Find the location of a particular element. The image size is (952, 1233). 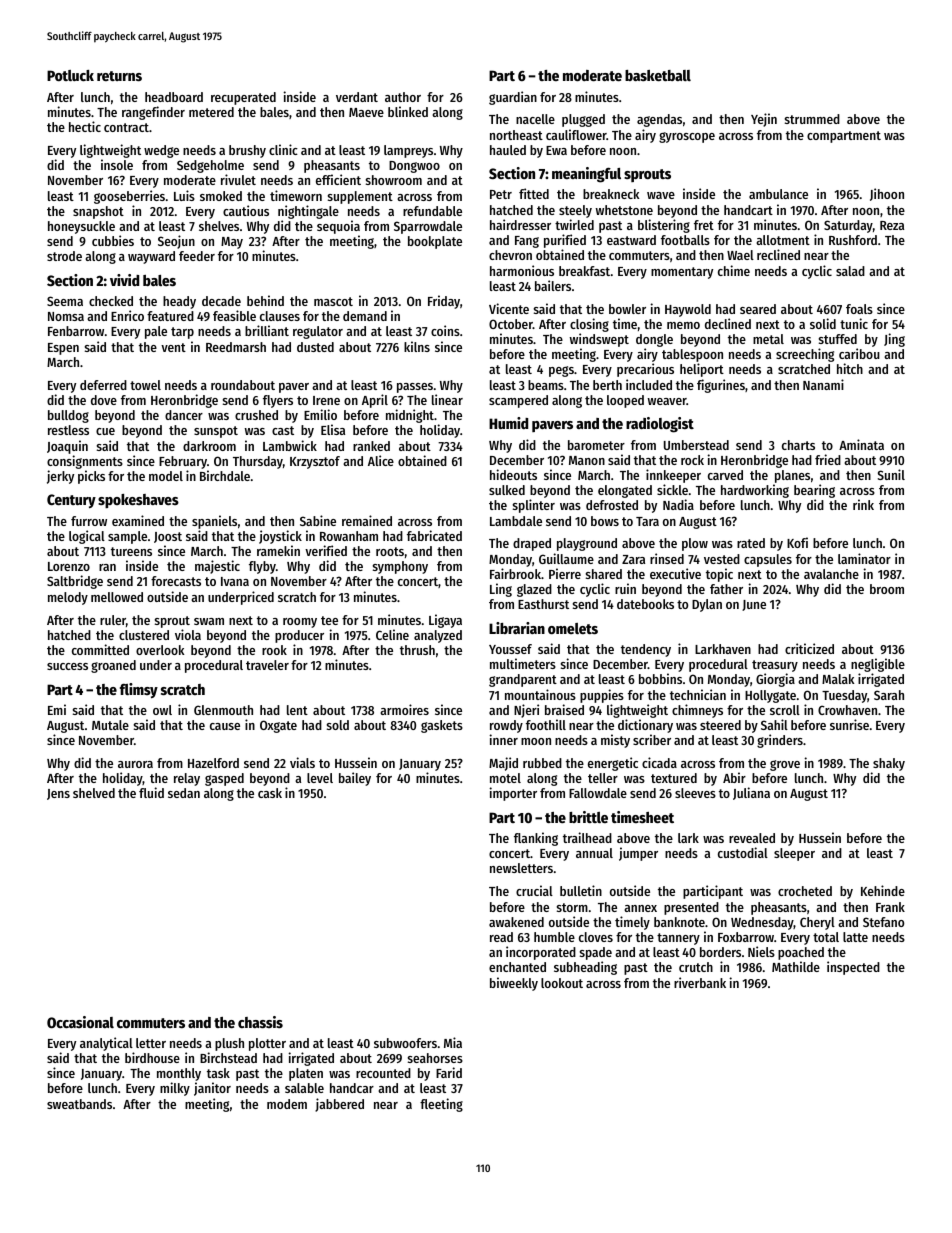

Mia is located at coordinates (453, 1042).
